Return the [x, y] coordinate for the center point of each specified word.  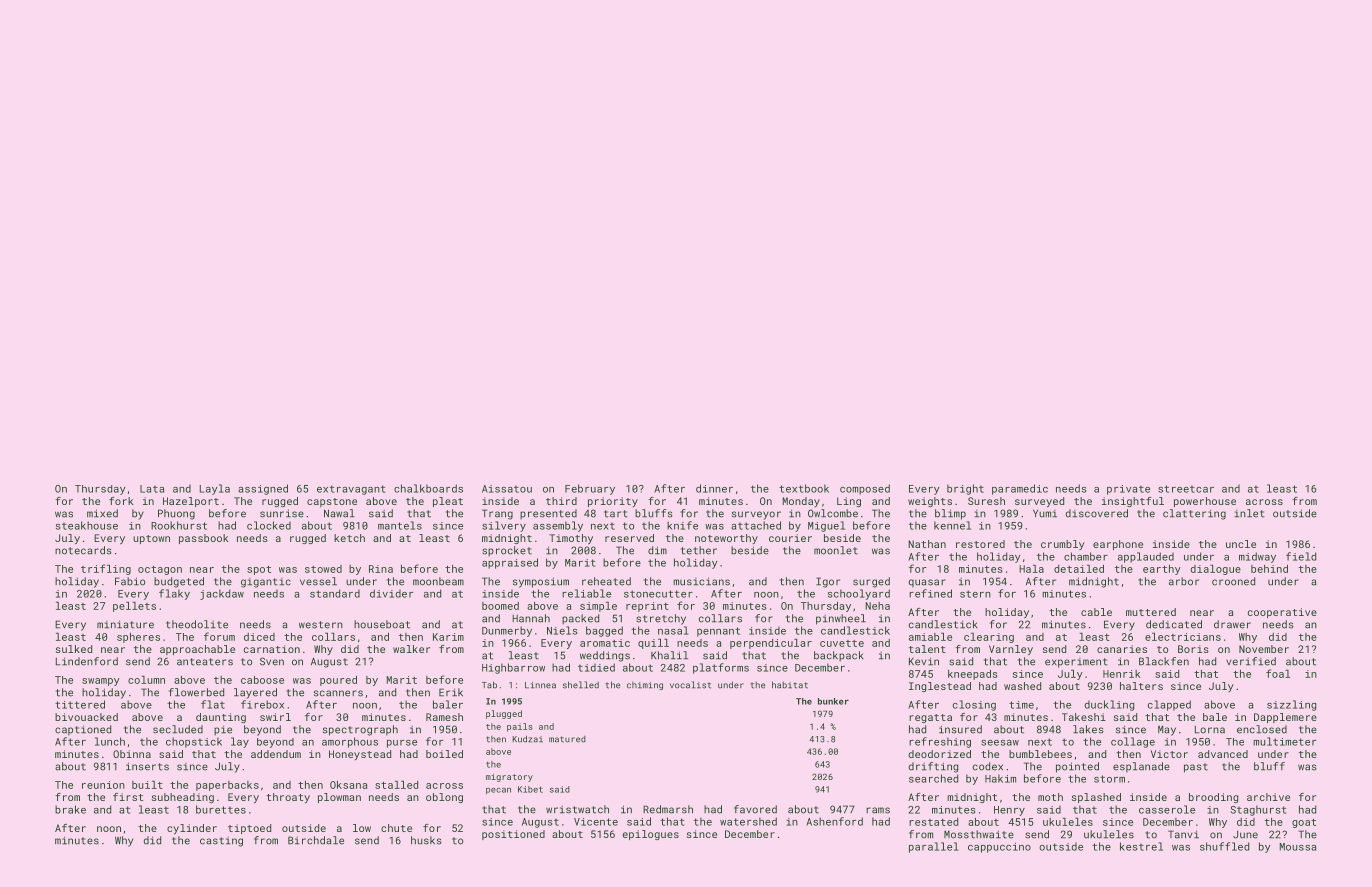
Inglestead [940, 687]
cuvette [842, 643]
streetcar [1186, 489]
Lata [152, 489]
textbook [804, 488]
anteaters [205, 662]
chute [396, 828]
